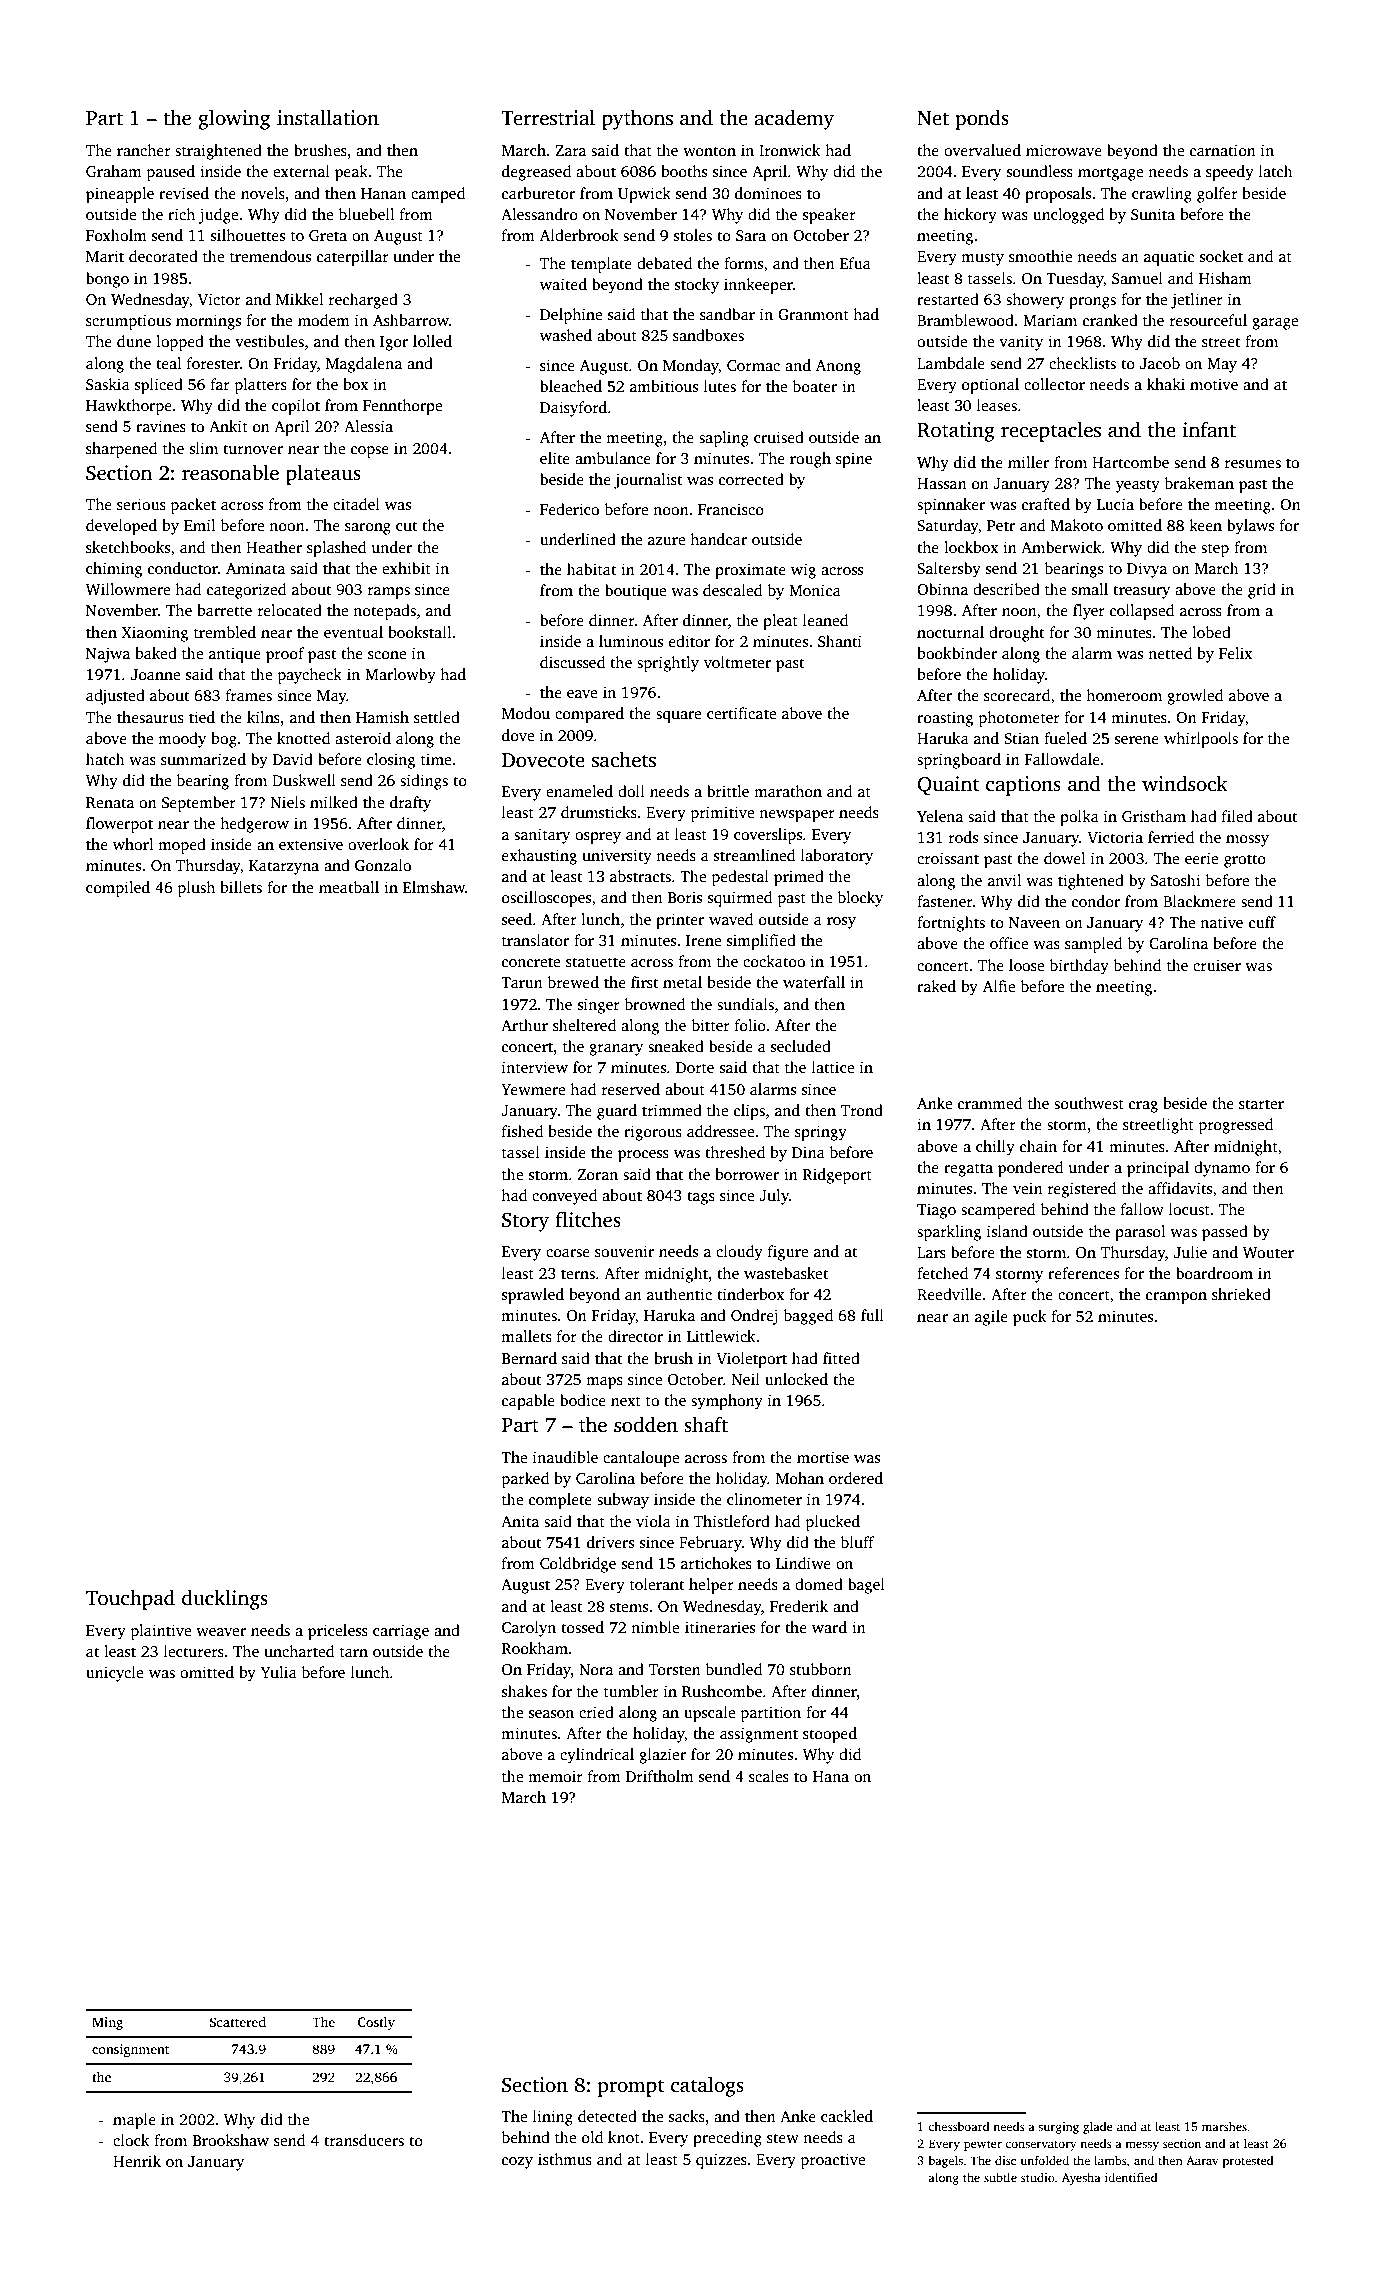 Image resolution: width=1387 pixels, height=2284 pixels. What do you see at coordinates (410, 804) in the image?
I see `drafty` at bounding box center [410, 804].
